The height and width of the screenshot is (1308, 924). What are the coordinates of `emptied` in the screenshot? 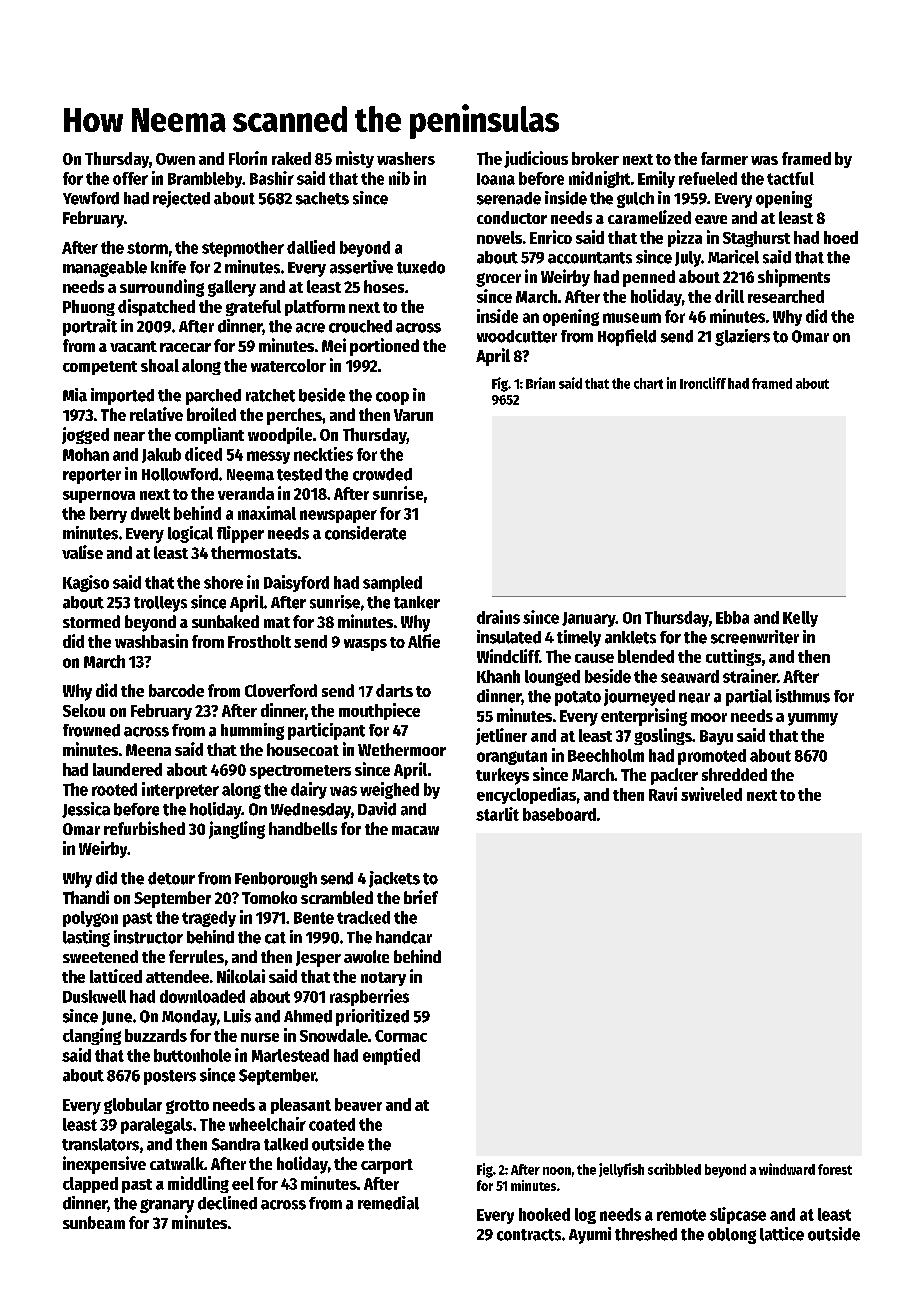 It's located at (391, 1056).
